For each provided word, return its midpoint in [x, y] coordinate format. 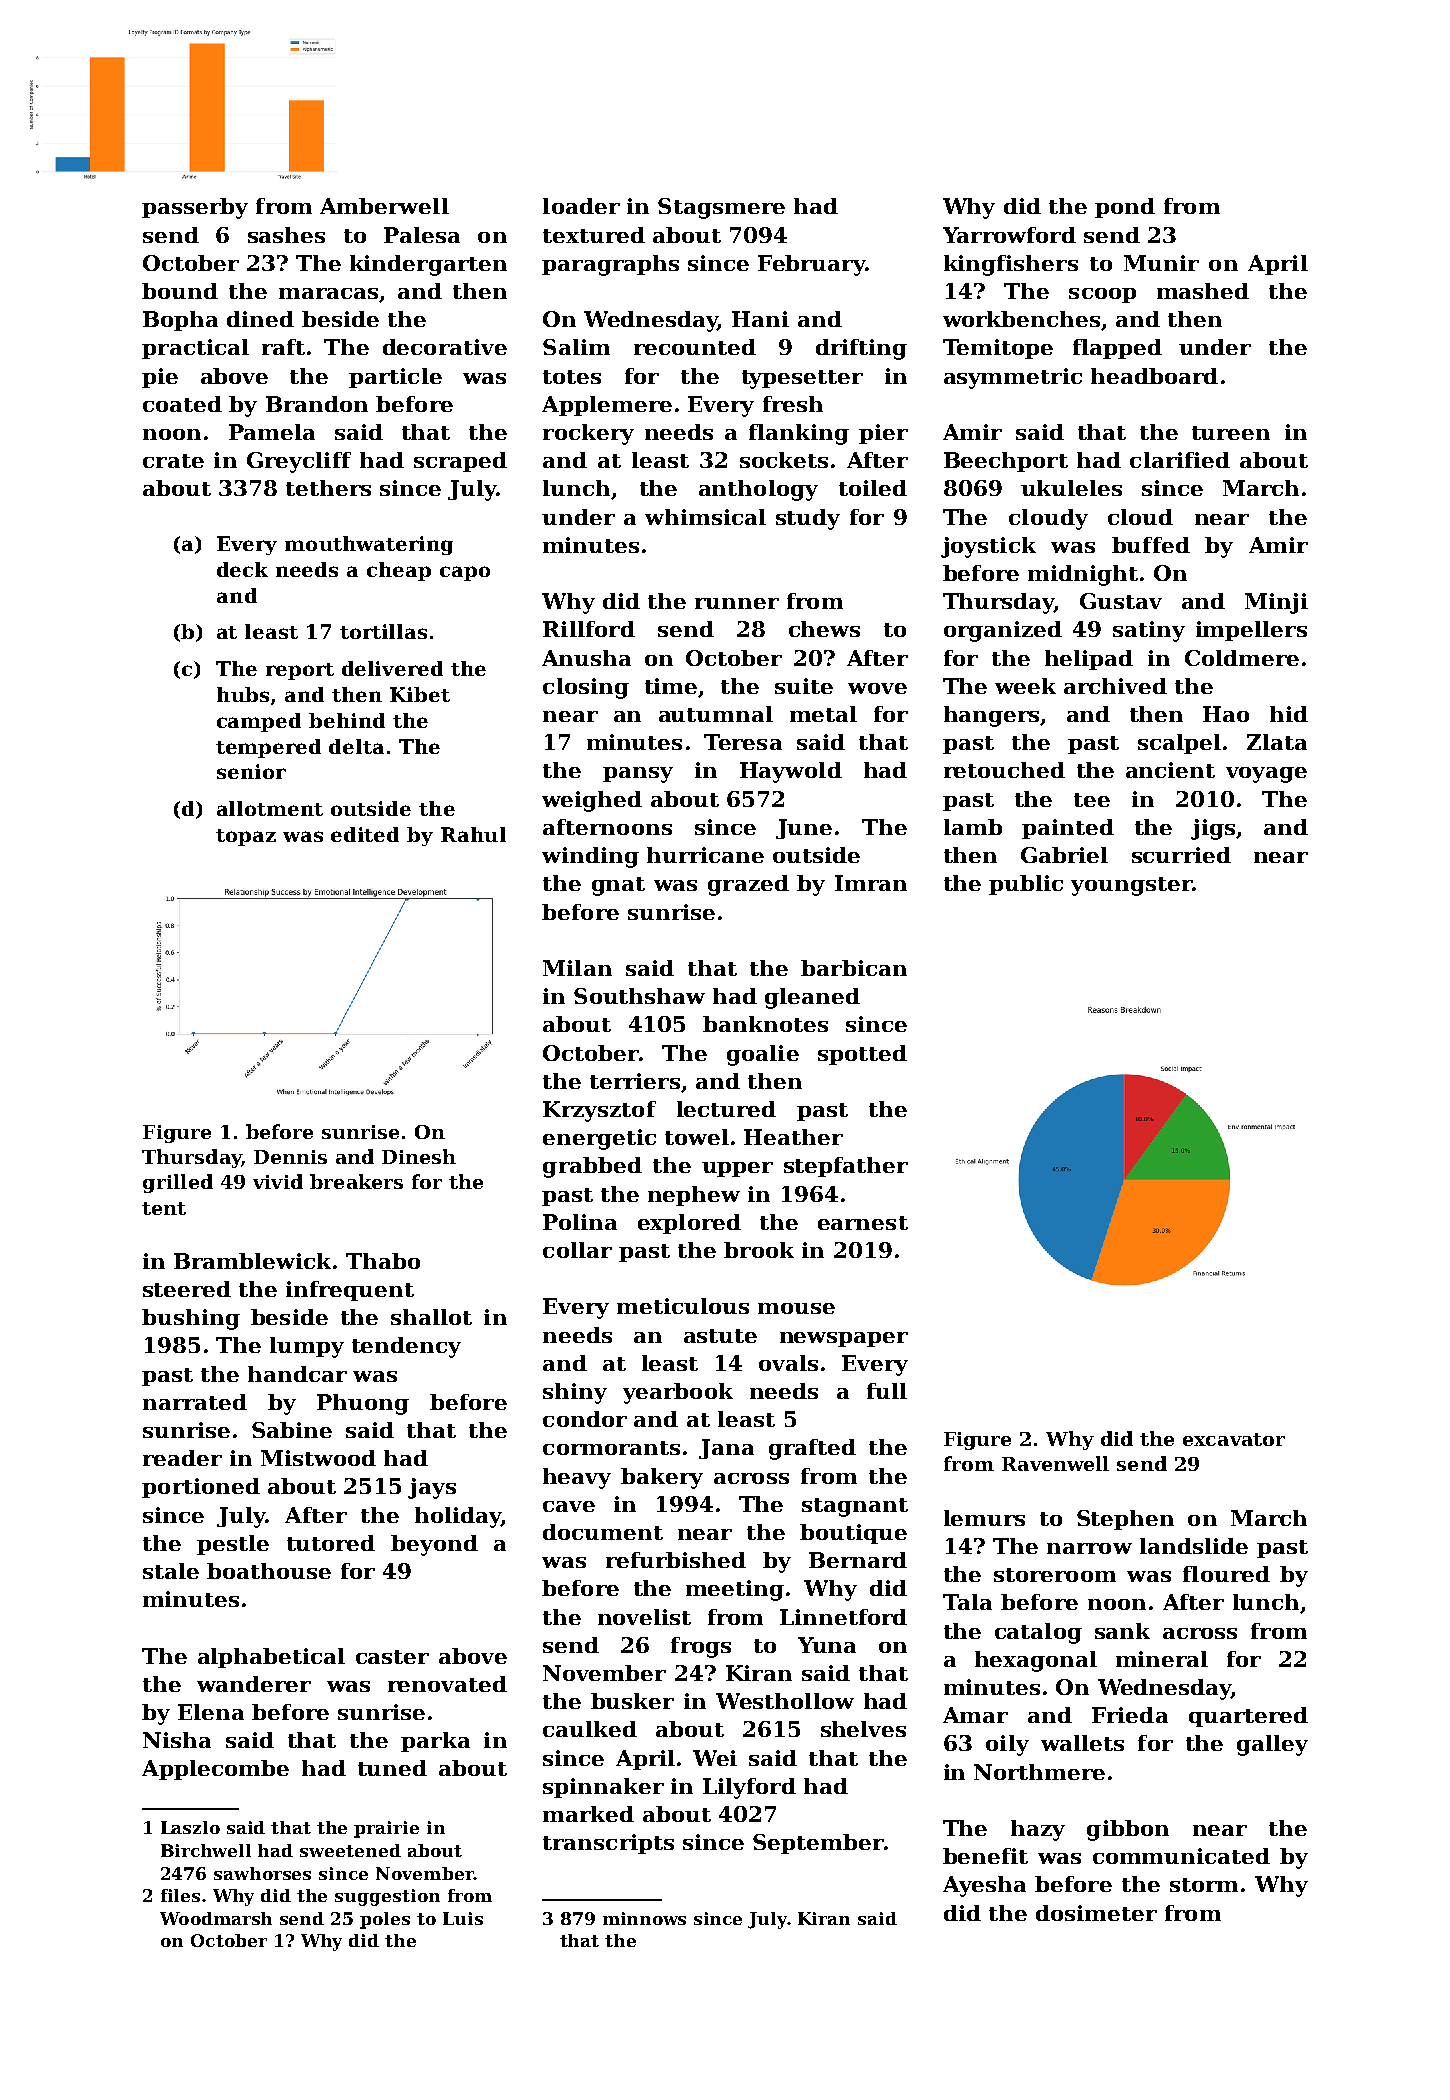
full [887, 1391]
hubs [243, 694]
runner [737, 603]
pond [1125, 208]
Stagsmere [721, 208]
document [603, 1532]
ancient [1170, 770]
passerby [195, 208]
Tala [967, 1602]
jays [432, 1488]
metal [823, 714]
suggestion [387, 1897]
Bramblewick [252, 1261]
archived [1115, 686]
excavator [1234, 1439]
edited [365, 834]
